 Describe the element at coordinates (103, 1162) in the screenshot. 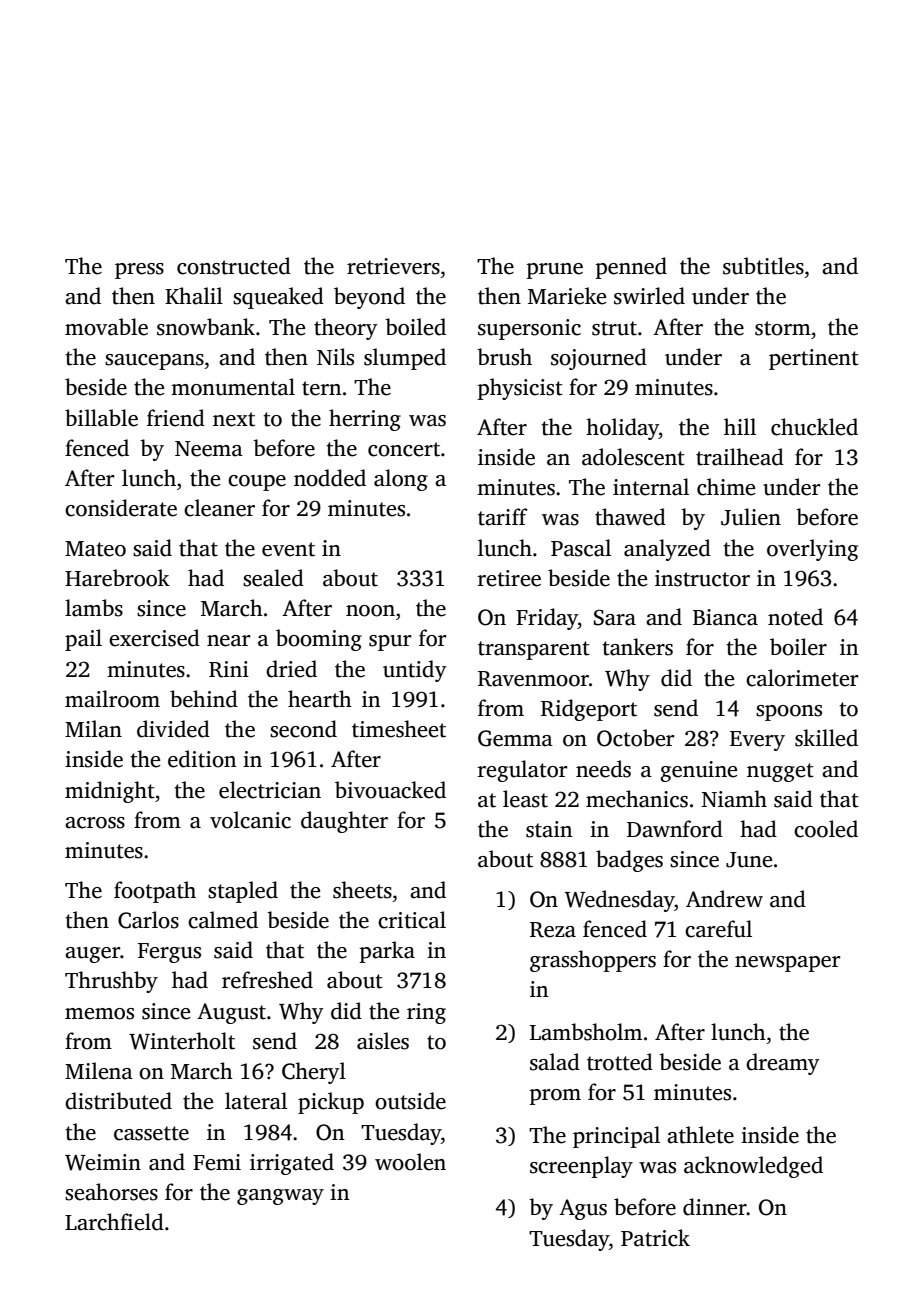

I see `Weimin` at that location.
